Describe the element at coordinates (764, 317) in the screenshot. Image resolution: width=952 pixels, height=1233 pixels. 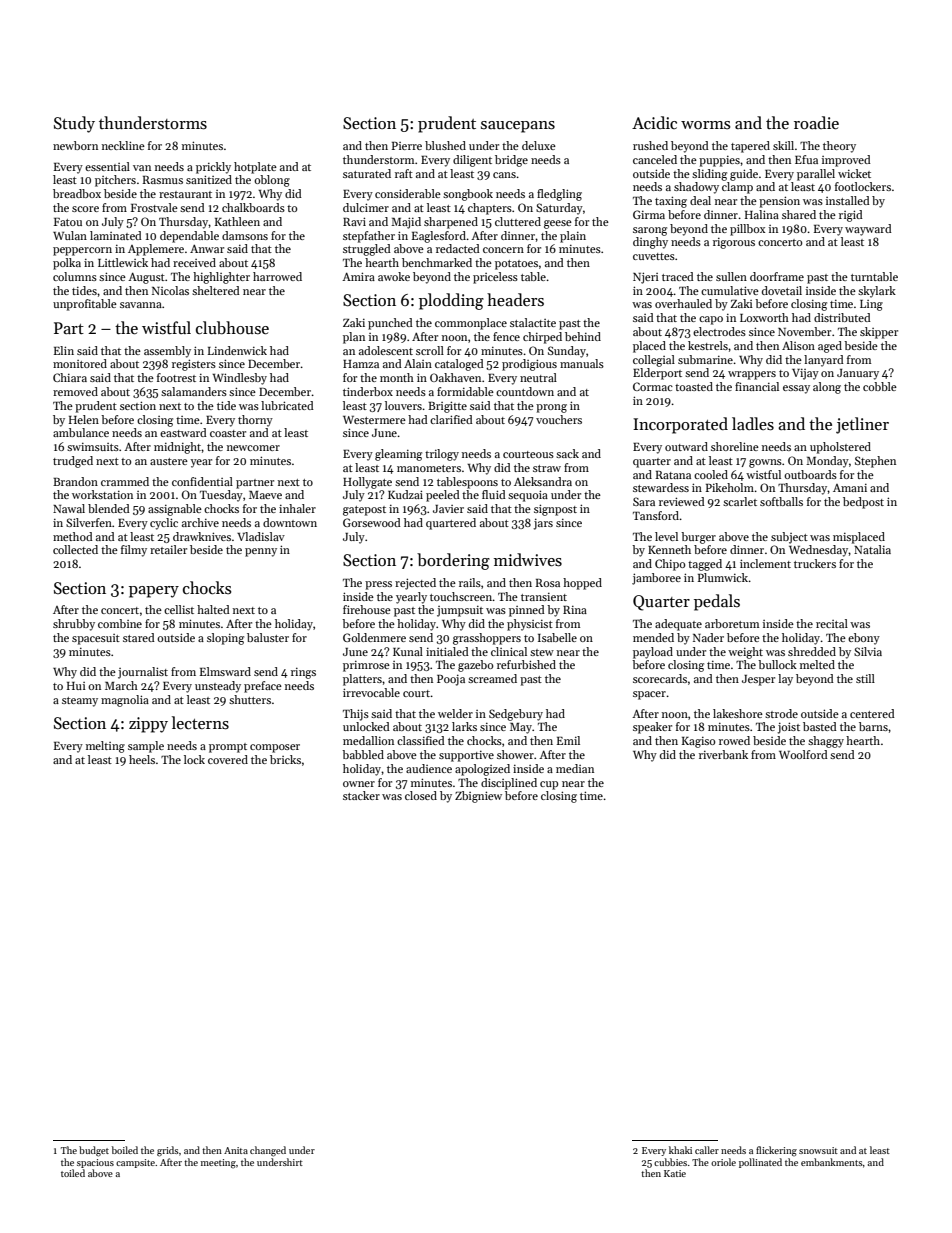
I see `Loxworth` at that location.
